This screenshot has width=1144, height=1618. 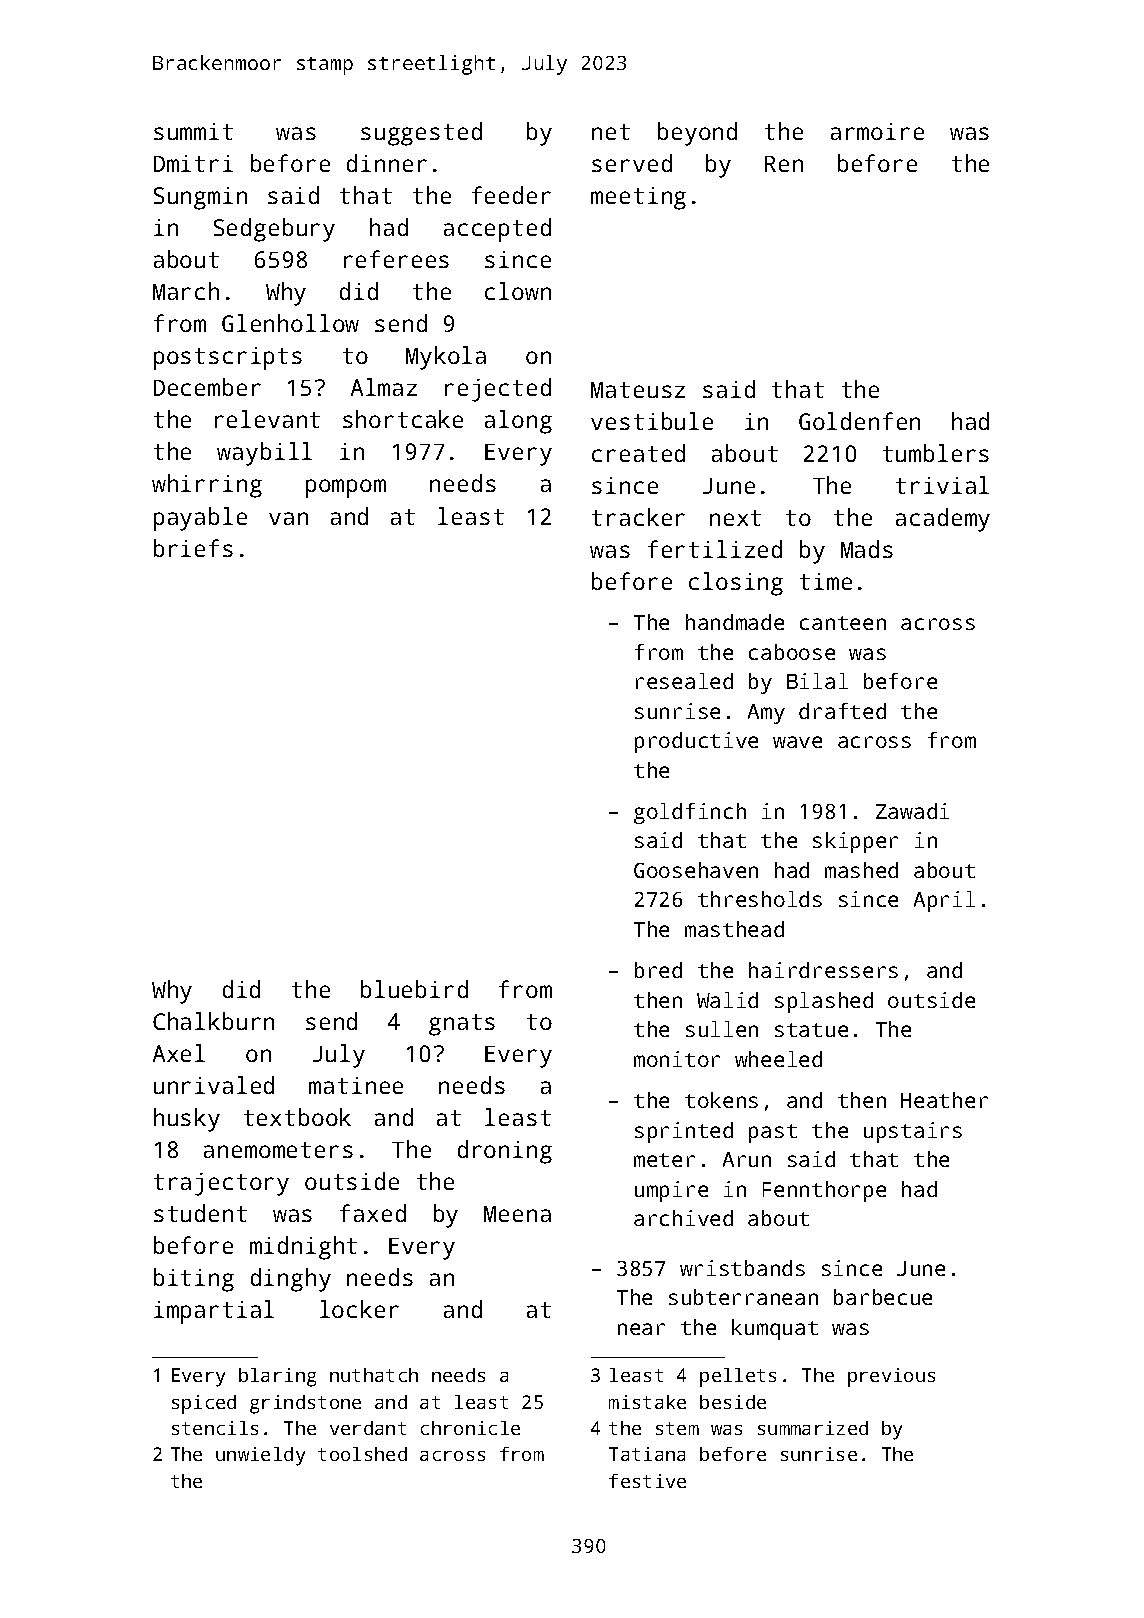 What do you see at coordinates (859, 421) in the screenshot?
I see `Goldenfen` at bounding box center [859, 421].
